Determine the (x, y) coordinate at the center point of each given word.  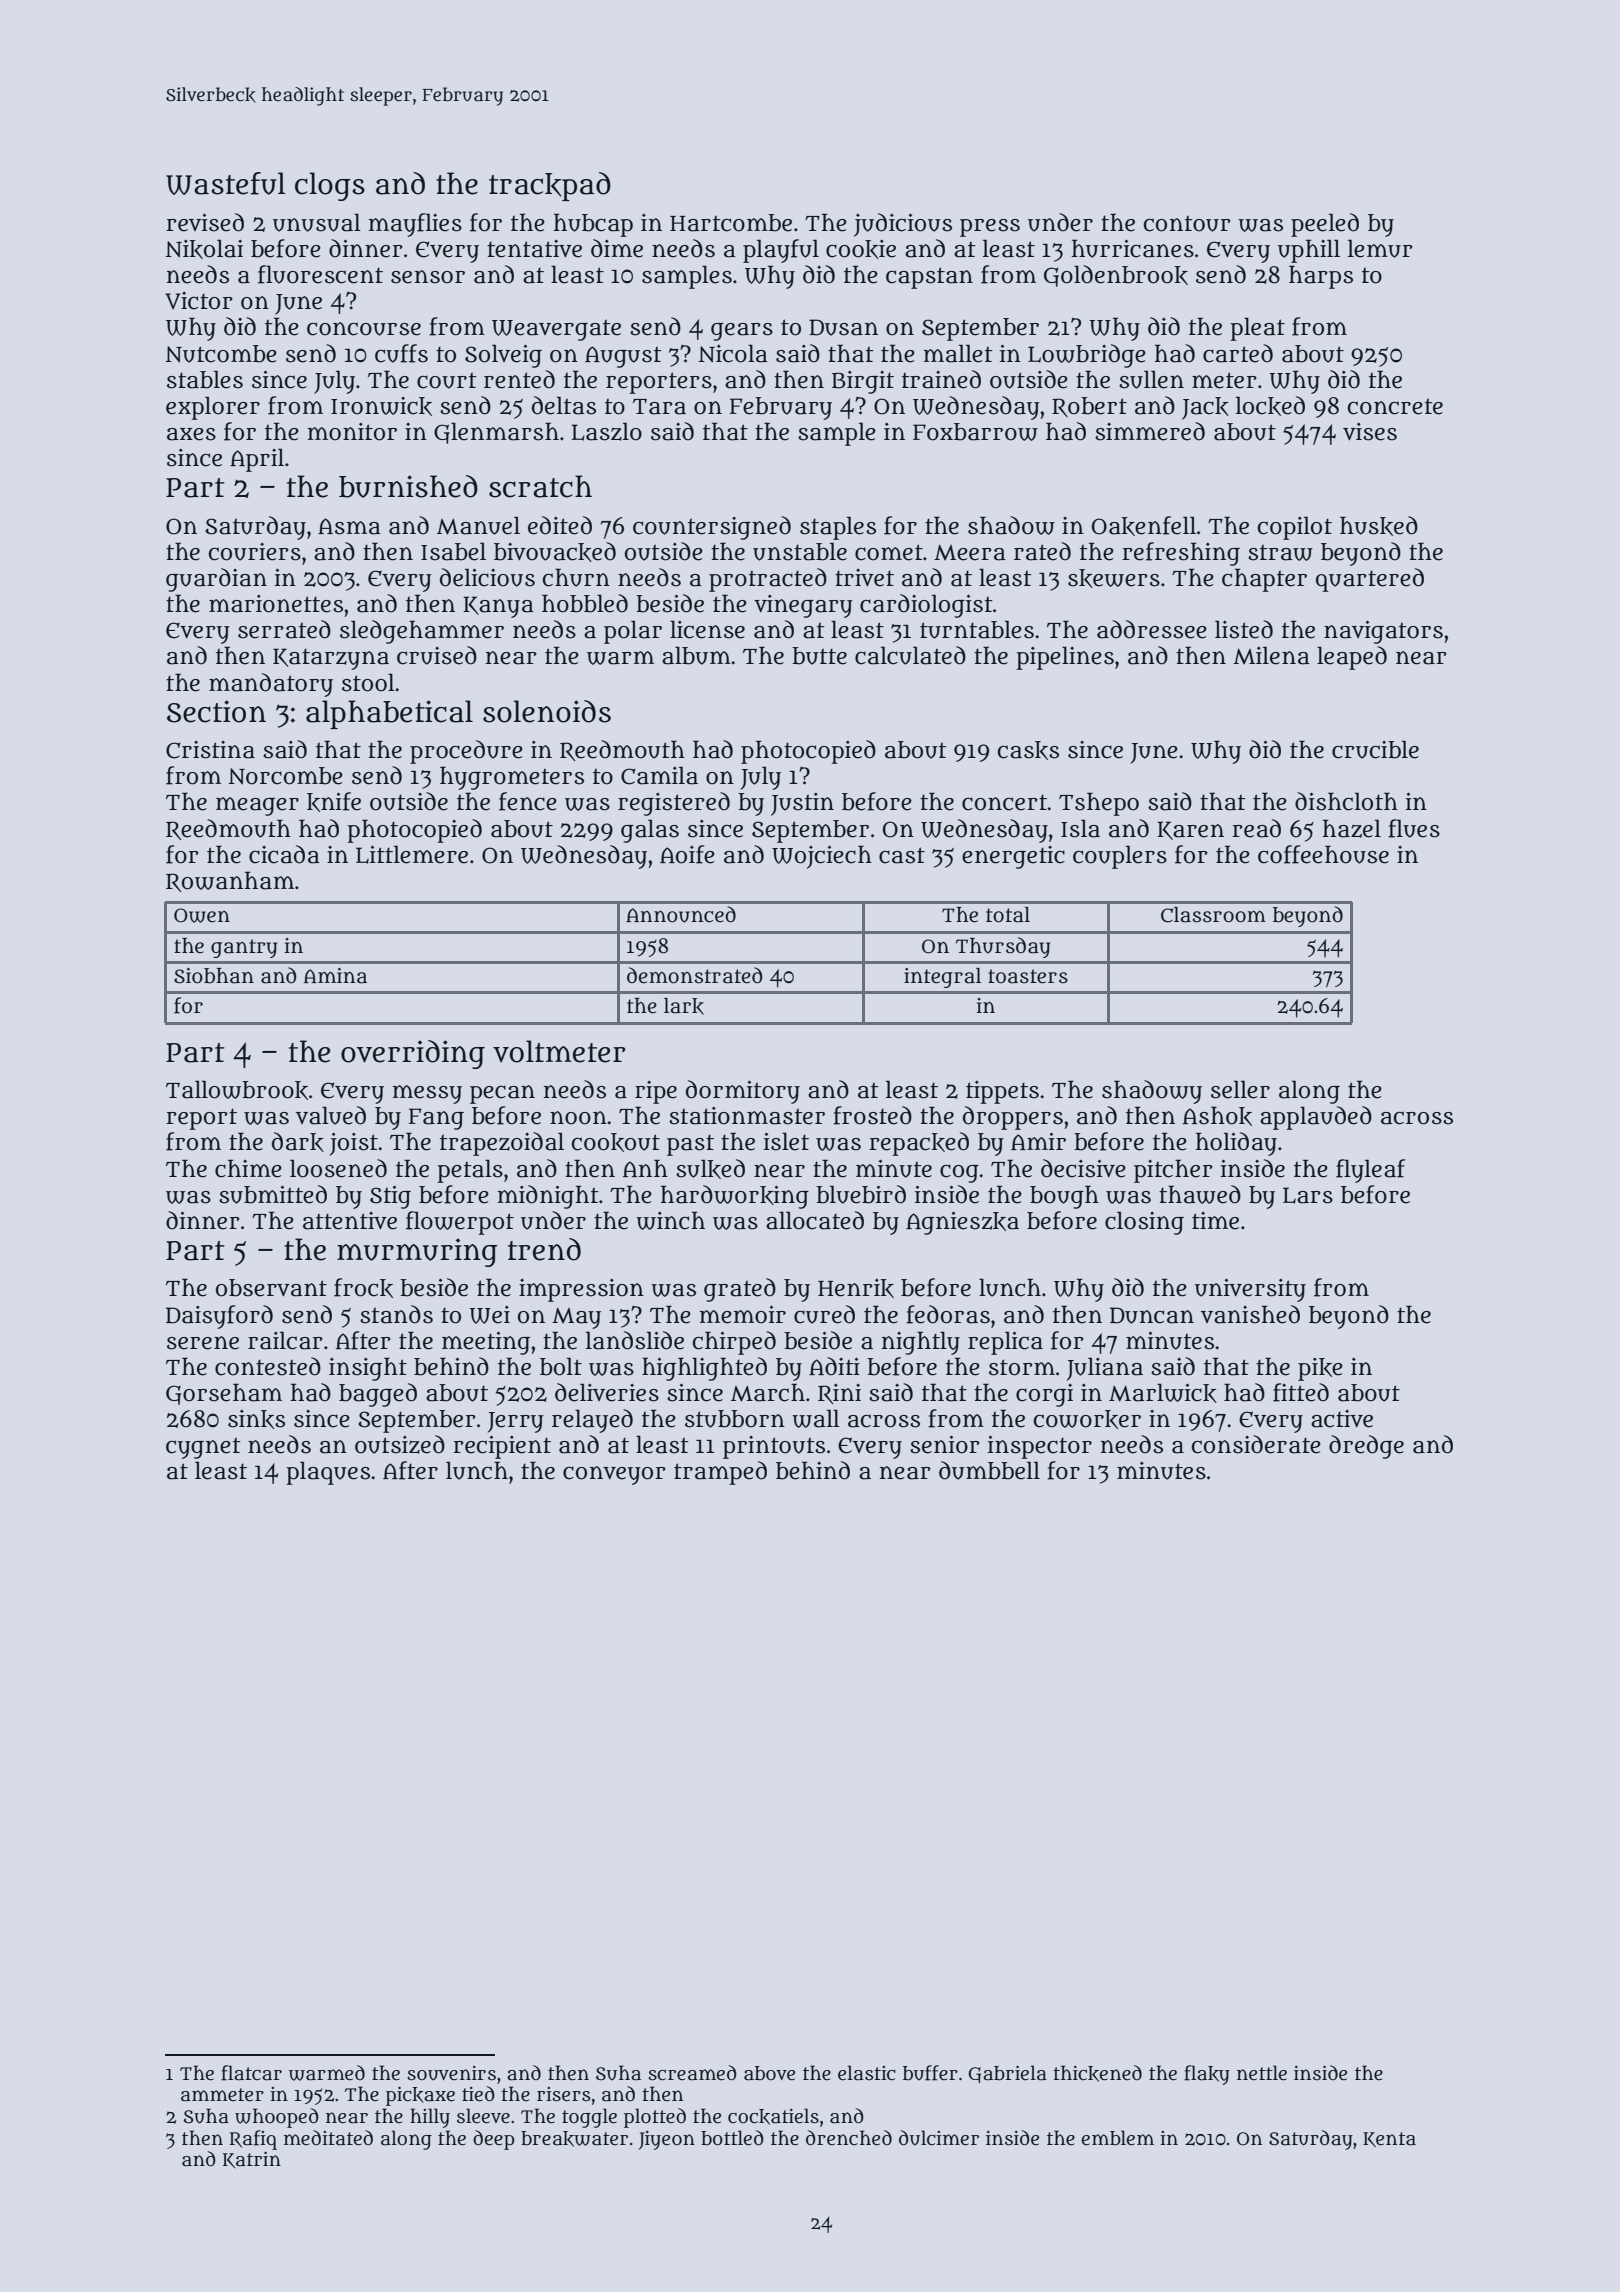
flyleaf (1370, 1171)
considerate (1256, 1444)
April (257, 460)
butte (819, 656)
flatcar (251, 2073)
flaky (1207, 2075)
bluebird (861, 1194)
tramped (720, 1473)
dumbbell (989, 1470)
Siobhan (214, 976)
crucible (1375, 749)
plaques (328, 1473)
